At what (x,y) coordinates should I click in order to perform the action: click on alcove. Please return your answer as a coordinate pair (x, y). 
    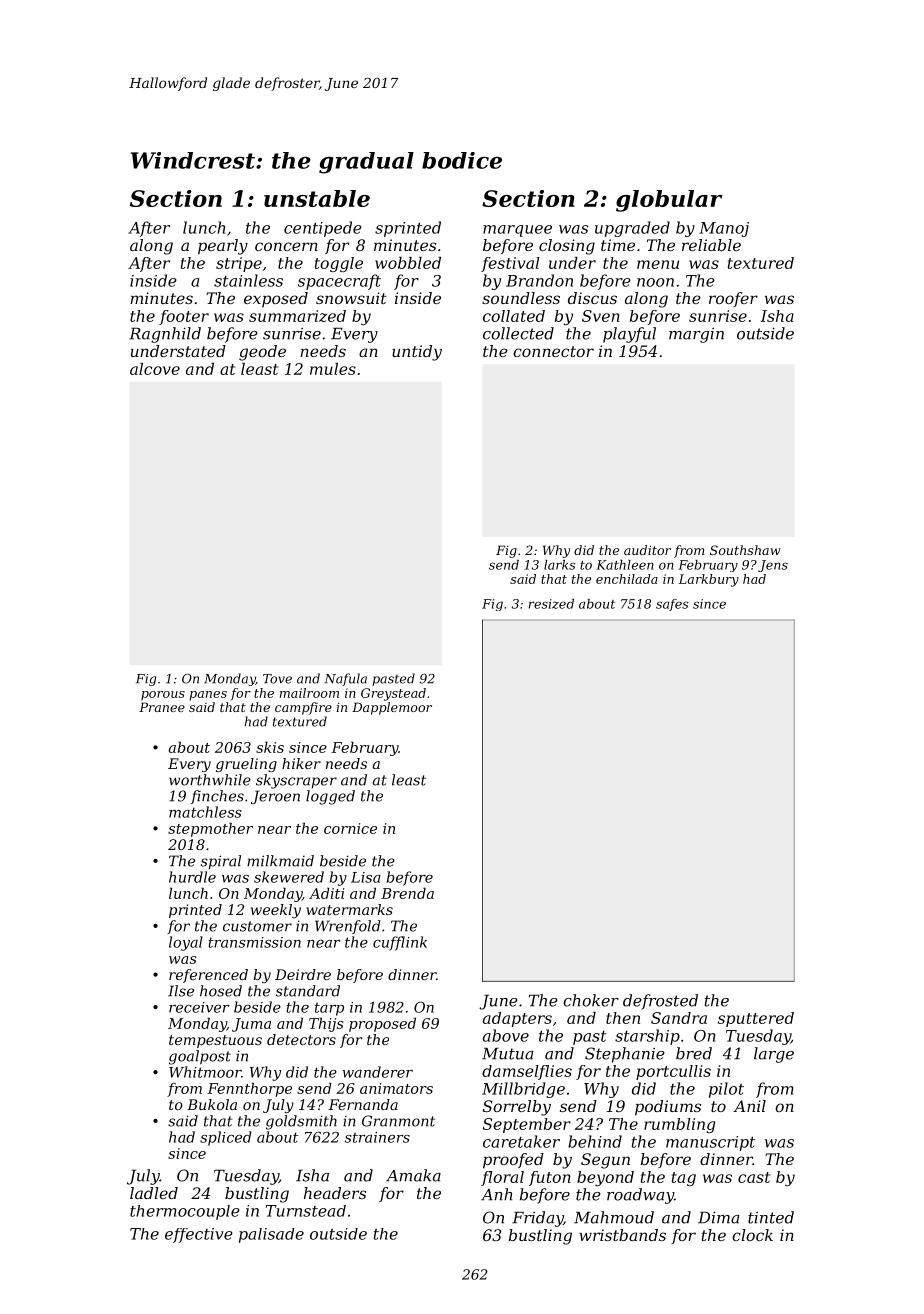
    Looking at the image, I should click on (155, 369).
